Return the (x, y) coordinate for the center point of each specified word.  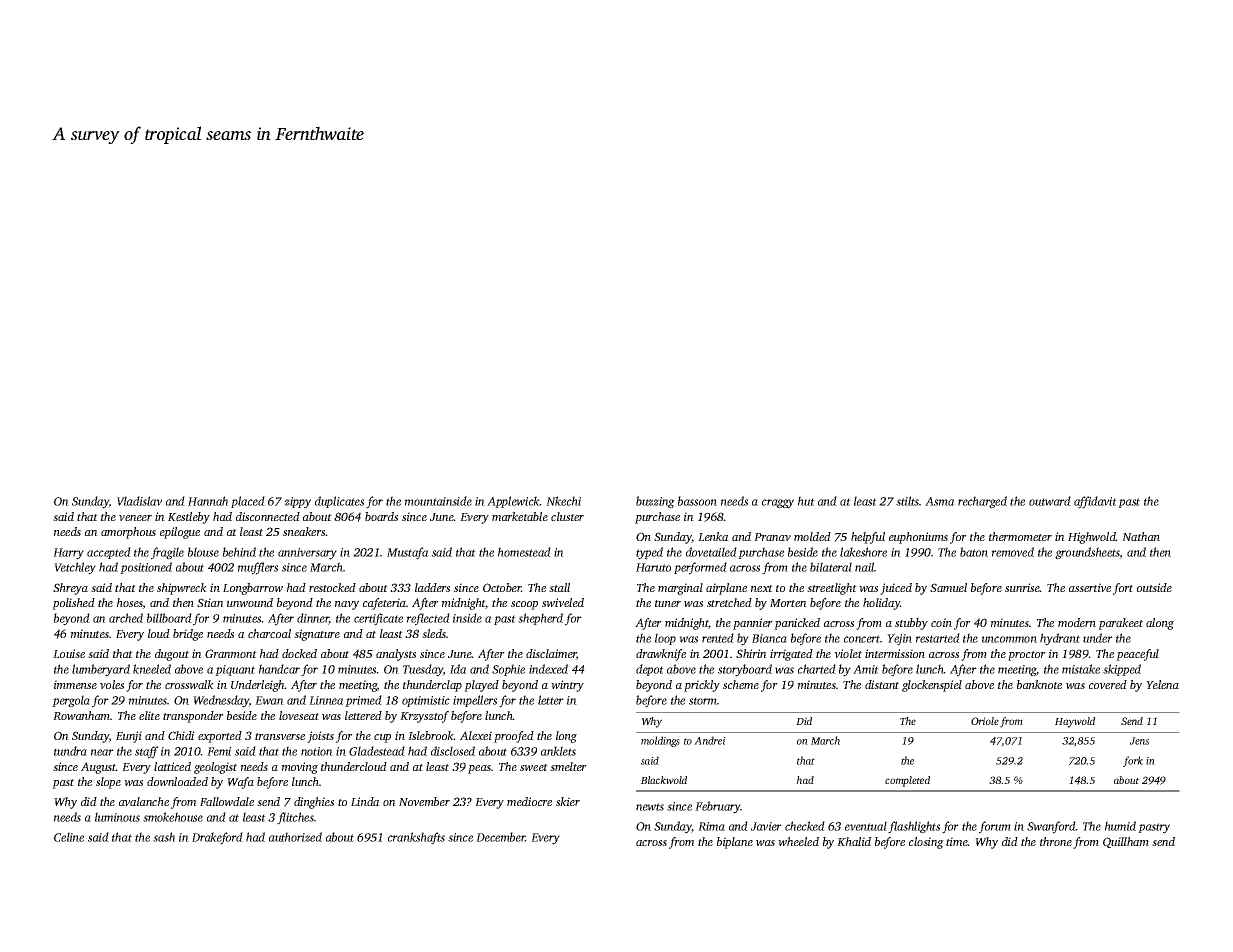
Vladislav (139, 501)
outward (1050, 501)
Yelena (1162, 684)
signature (317, 635)
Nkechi (563, 501)
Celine (69, 837)
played (481, 686)
